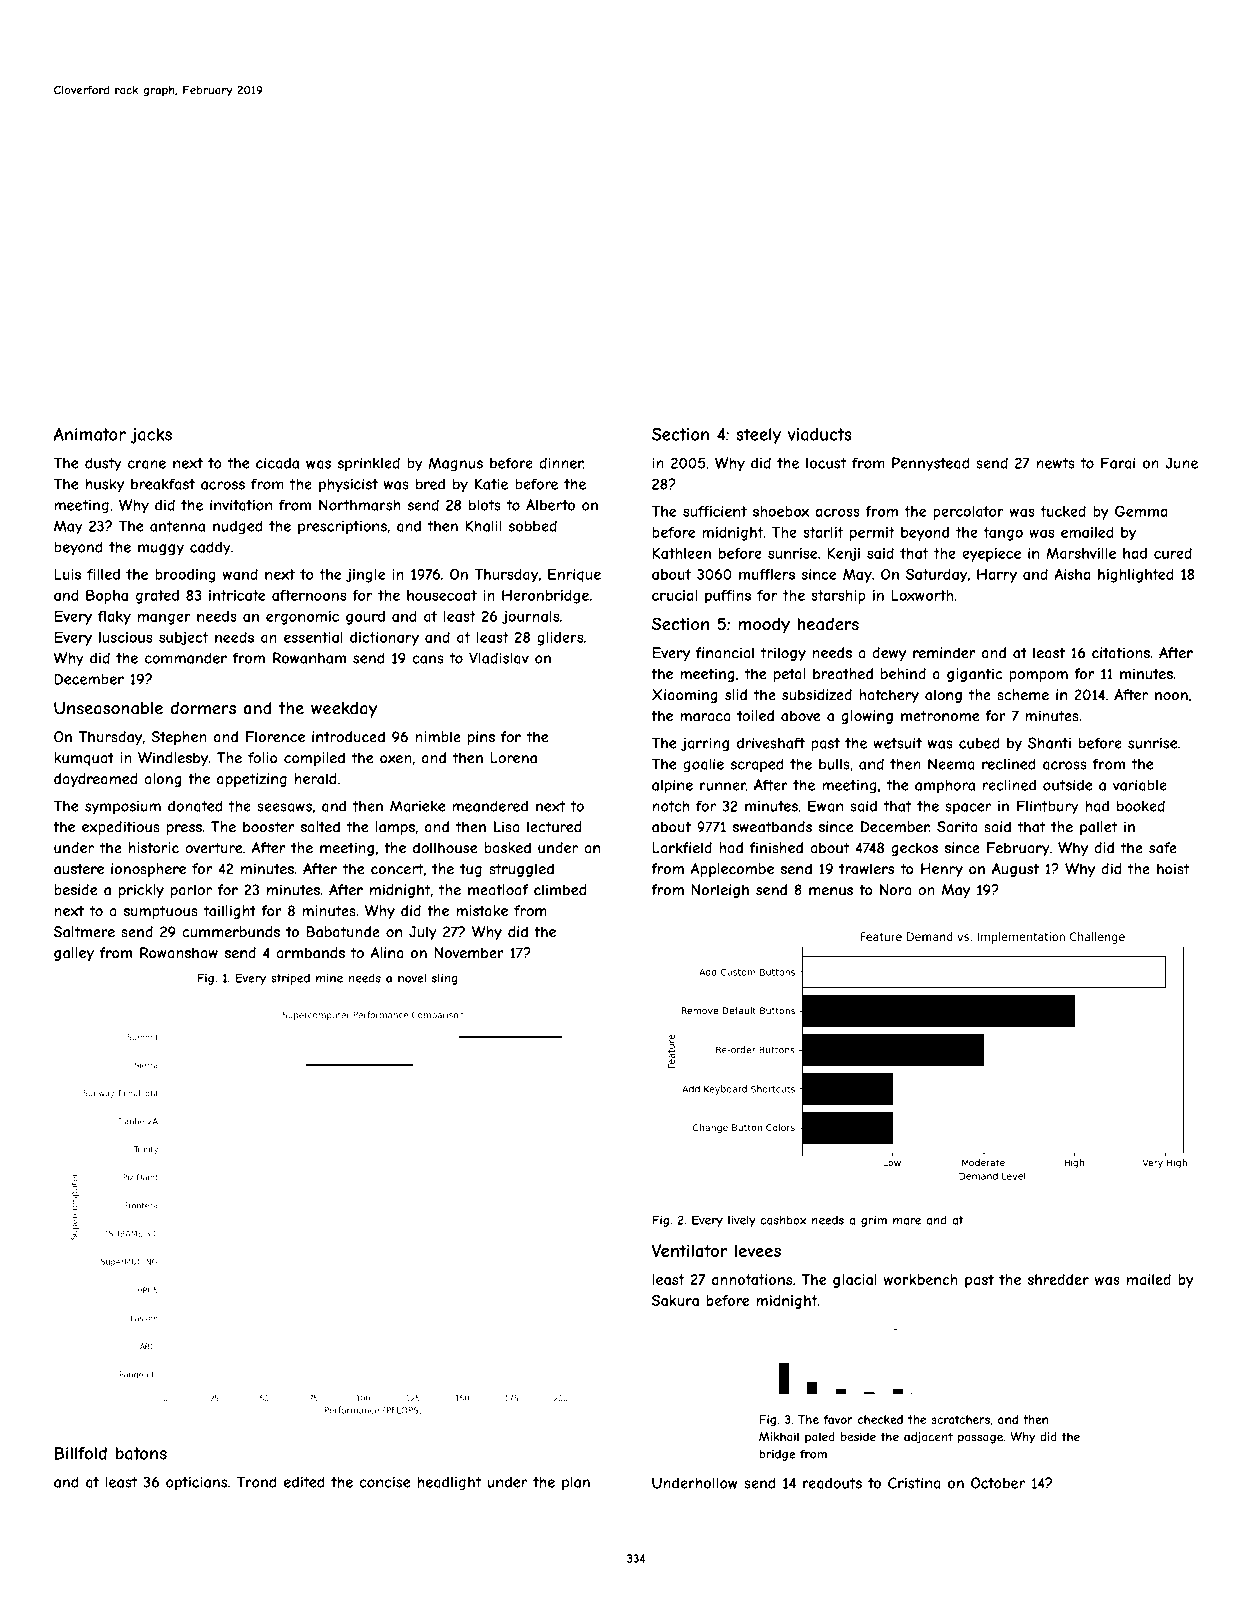 This screenshot has width=1253, height=1622. What do you see at coordinates (163, 484) in the screenshot?
I see `breakfast` at bounding box center [163, 484].
